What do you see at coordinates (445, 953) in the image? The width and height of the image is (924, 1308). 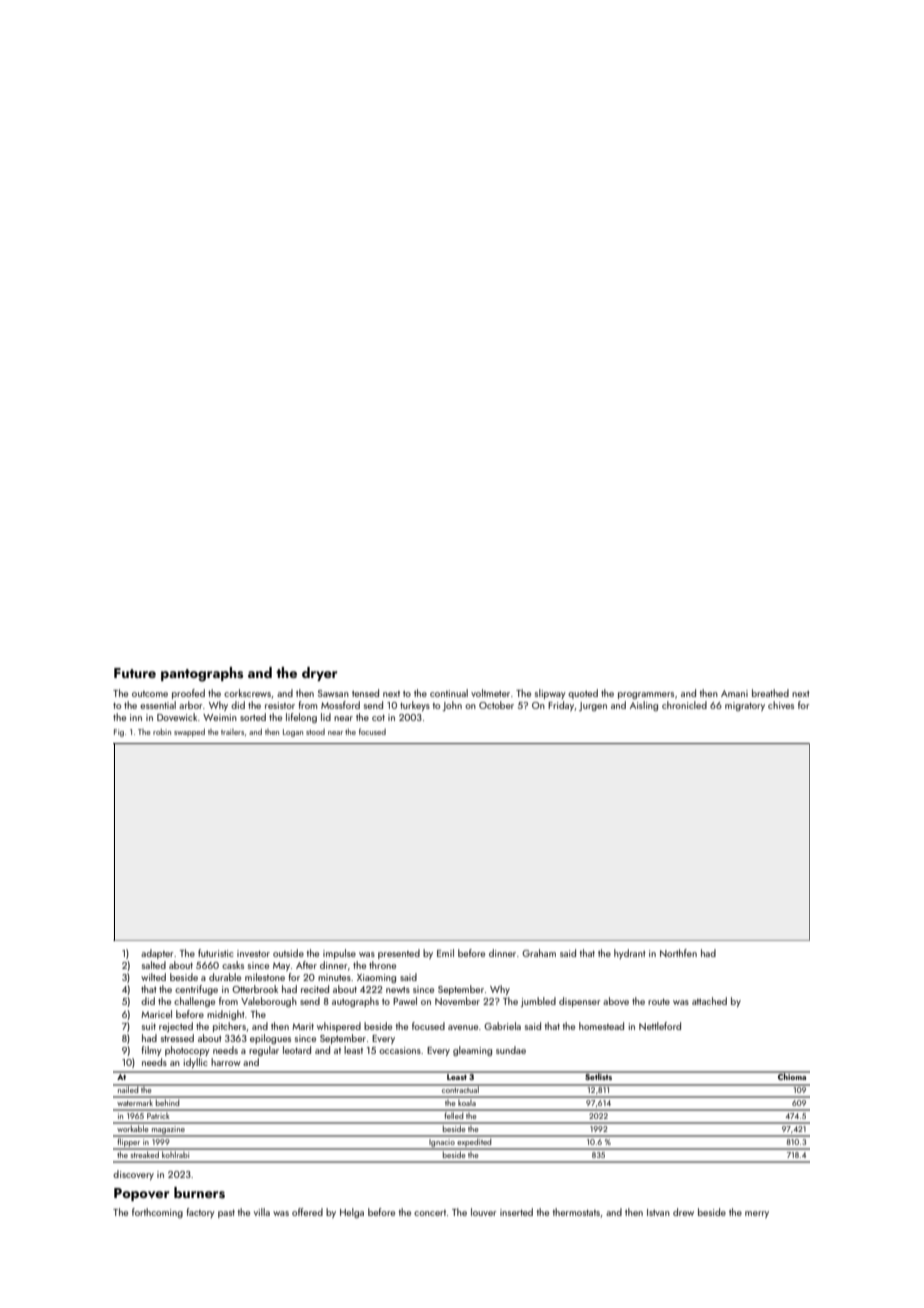 I see `Emil` at bounding box center [445, 953].
